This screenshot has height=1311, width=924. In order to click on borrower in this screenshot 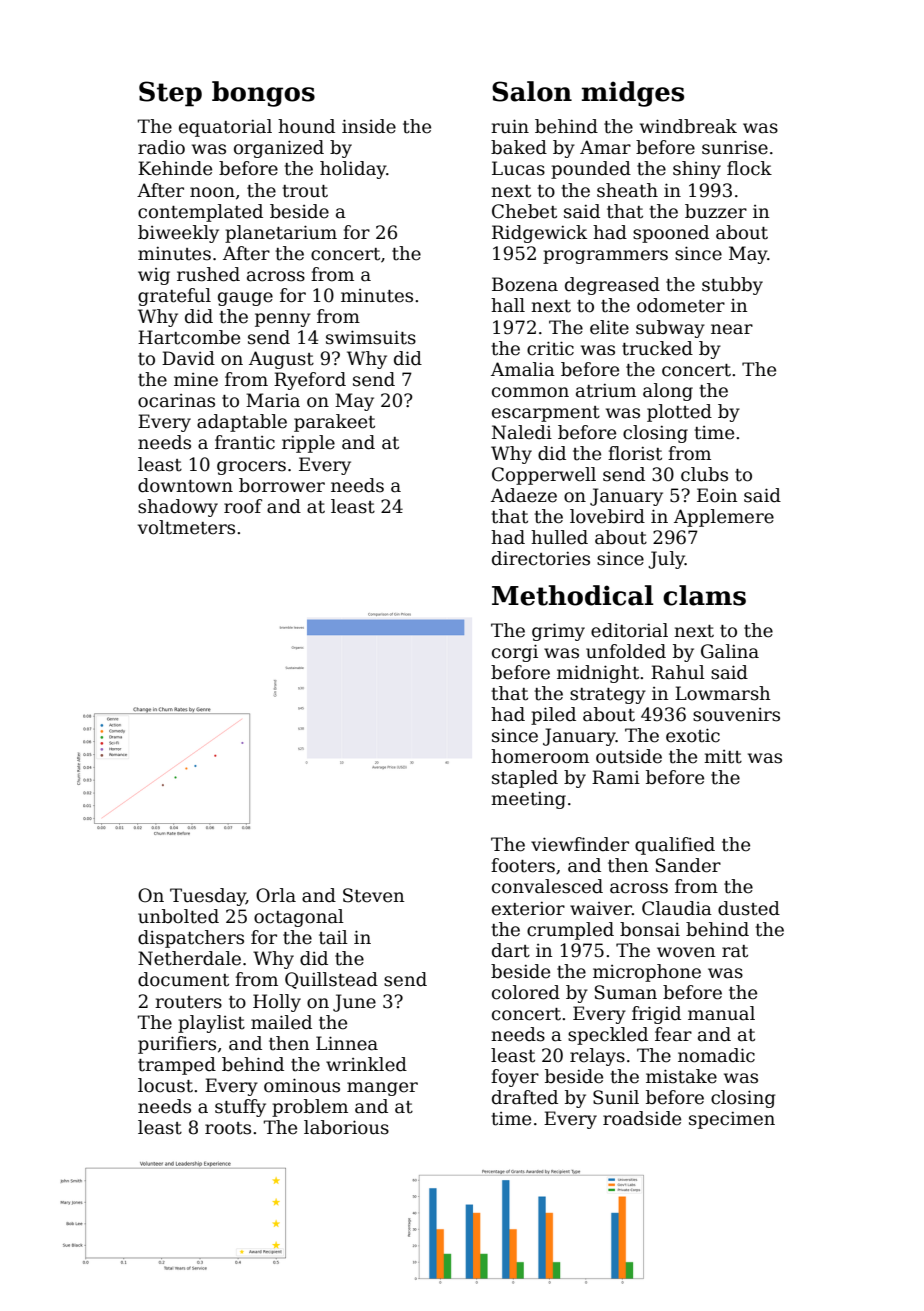, I will do `click(282, 485)`.
